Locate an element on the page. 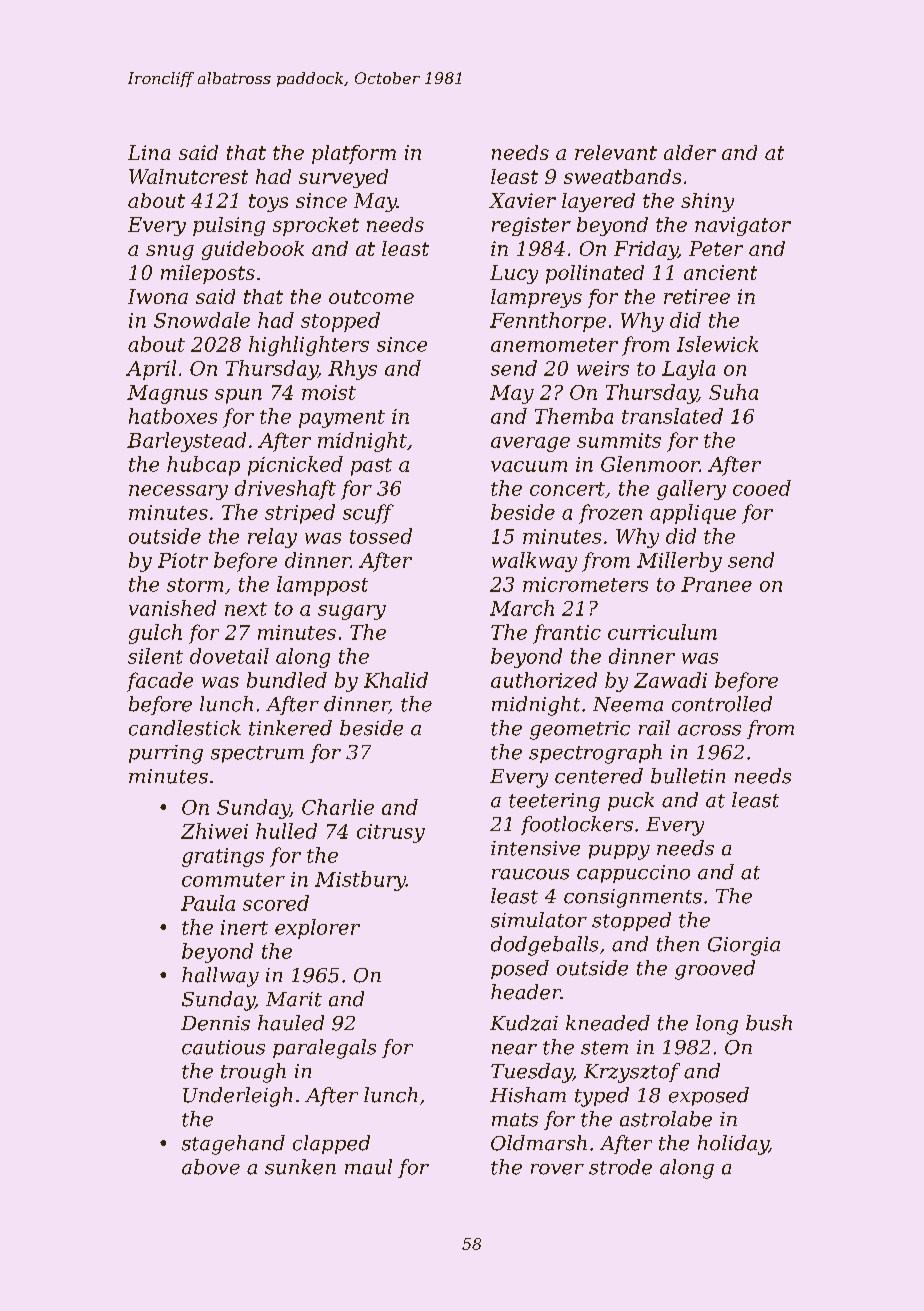  Mistbury is located at coordinates (360, 881).
